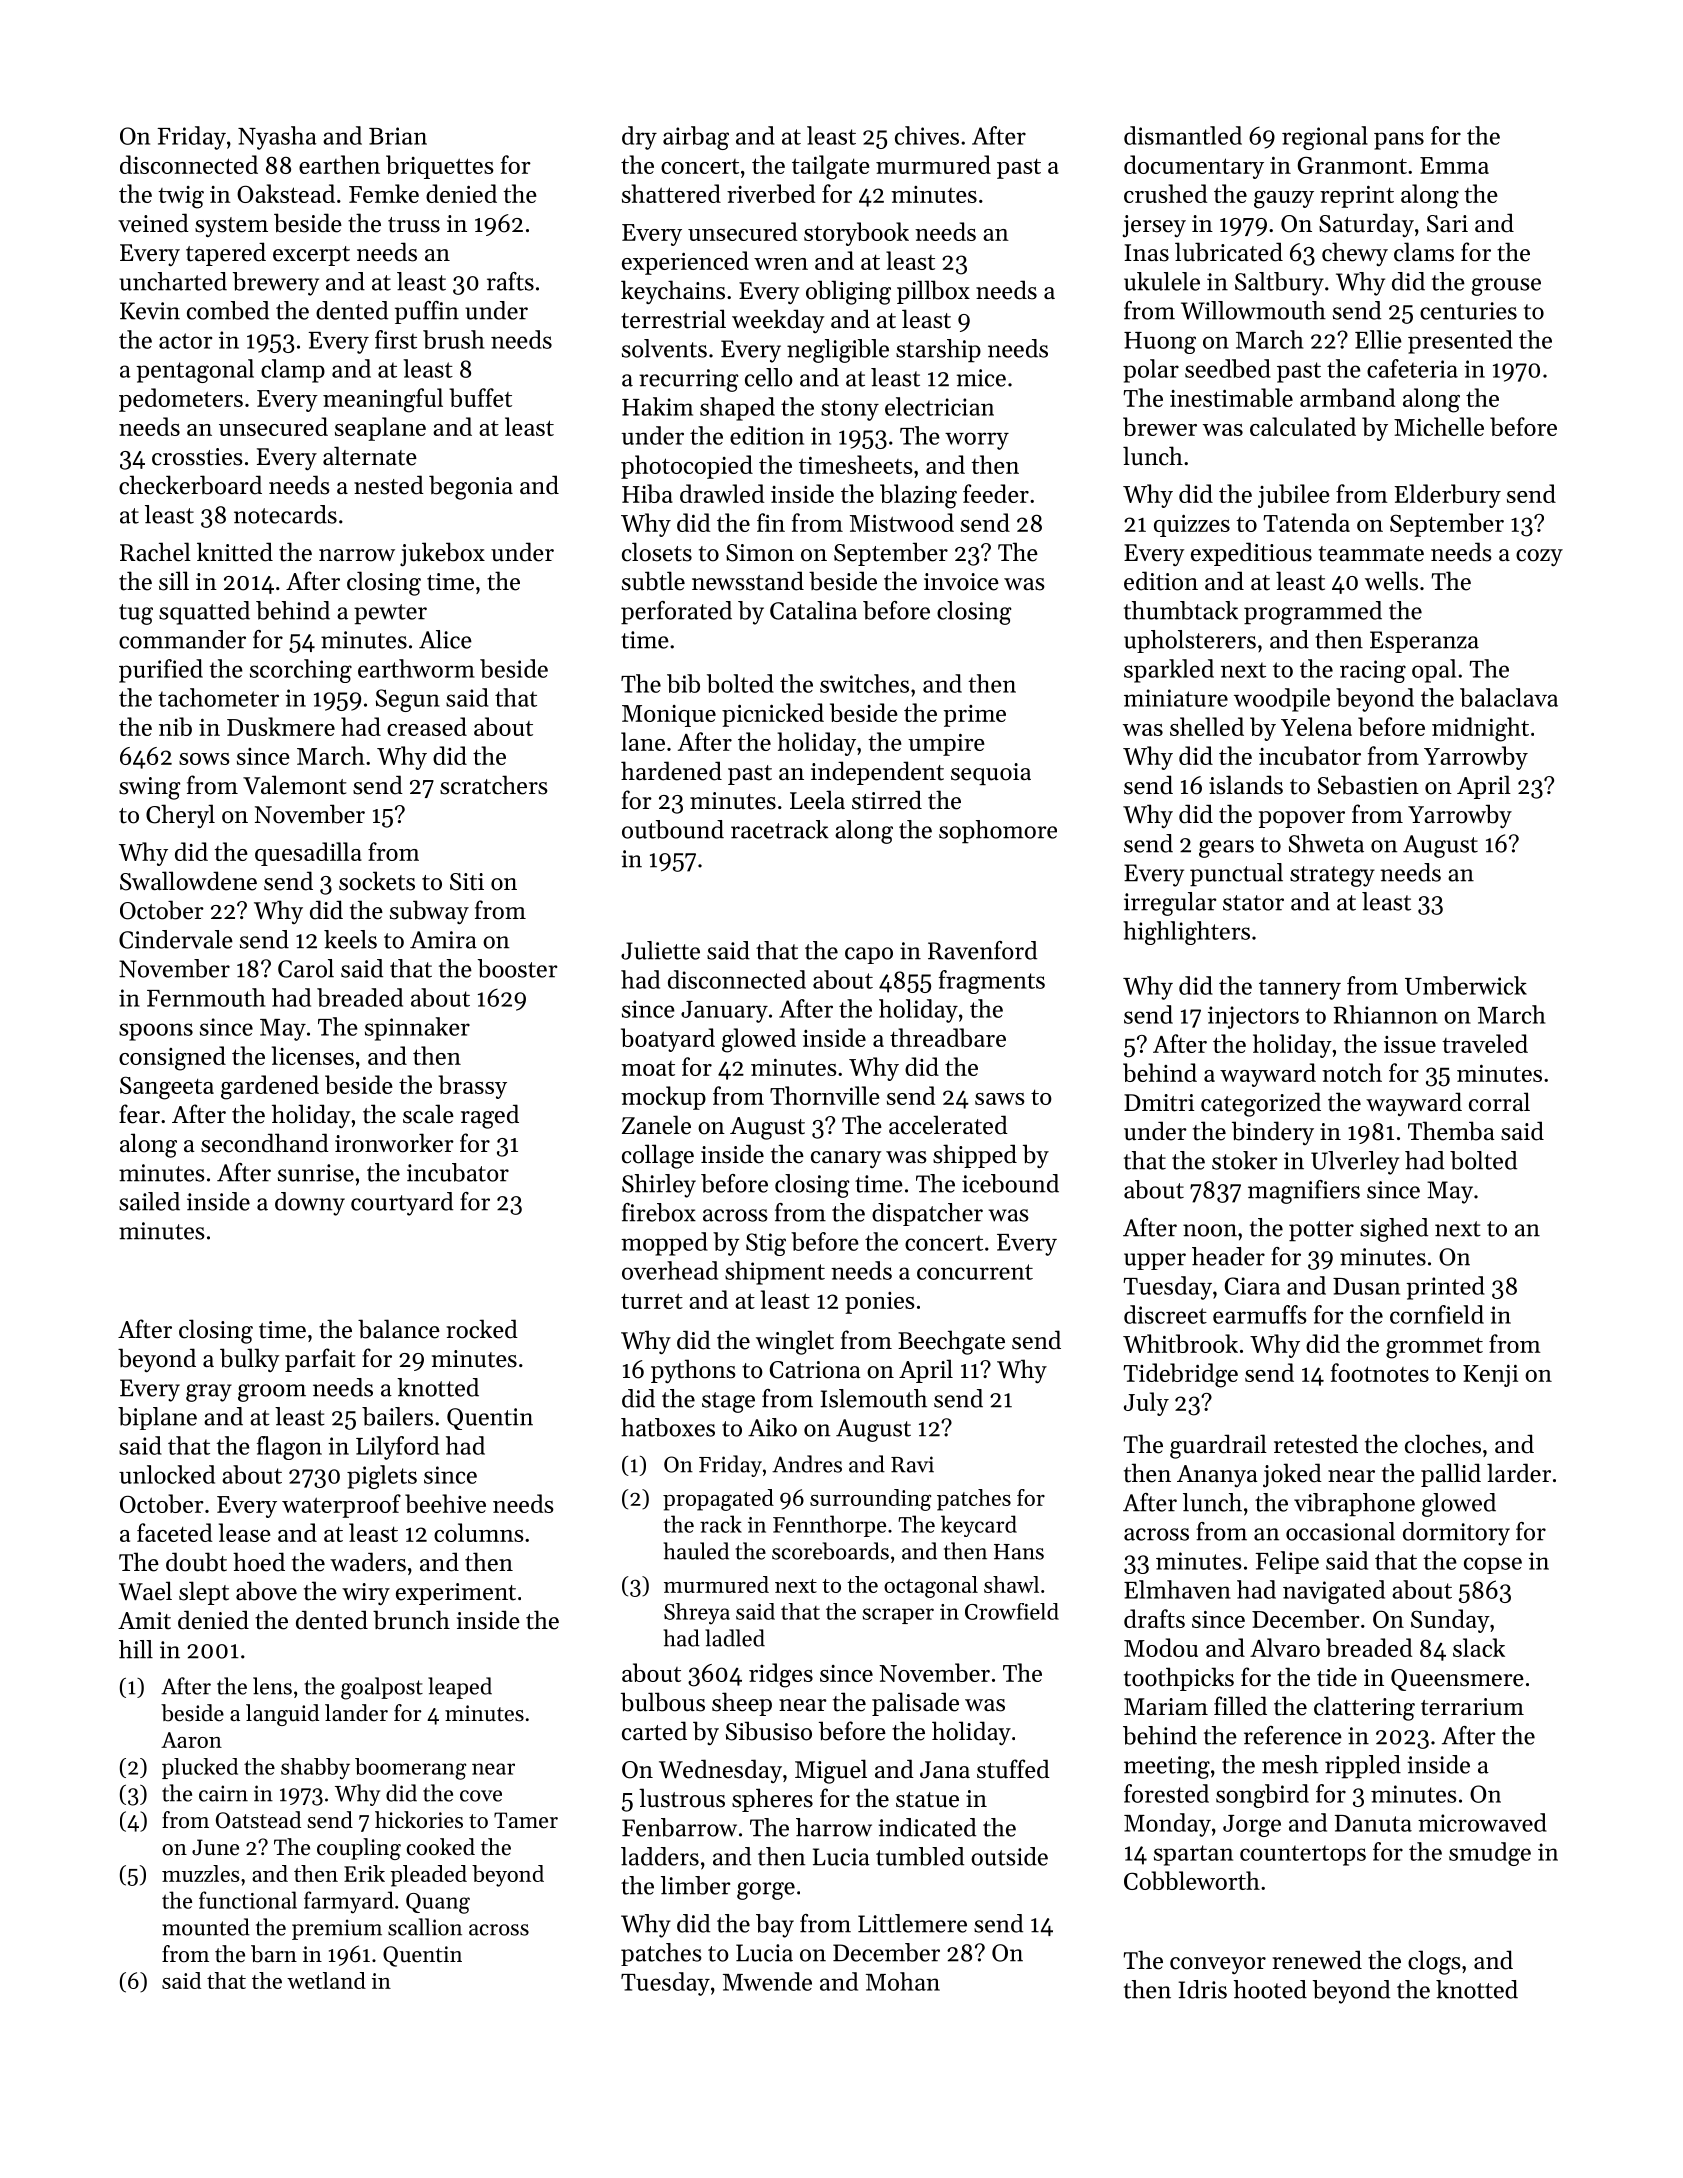 This image has height=2178, width=1683. What do you see at coordinates (1302, 819) in the image?
I see `popover` at bounding box center [1302, 819].
